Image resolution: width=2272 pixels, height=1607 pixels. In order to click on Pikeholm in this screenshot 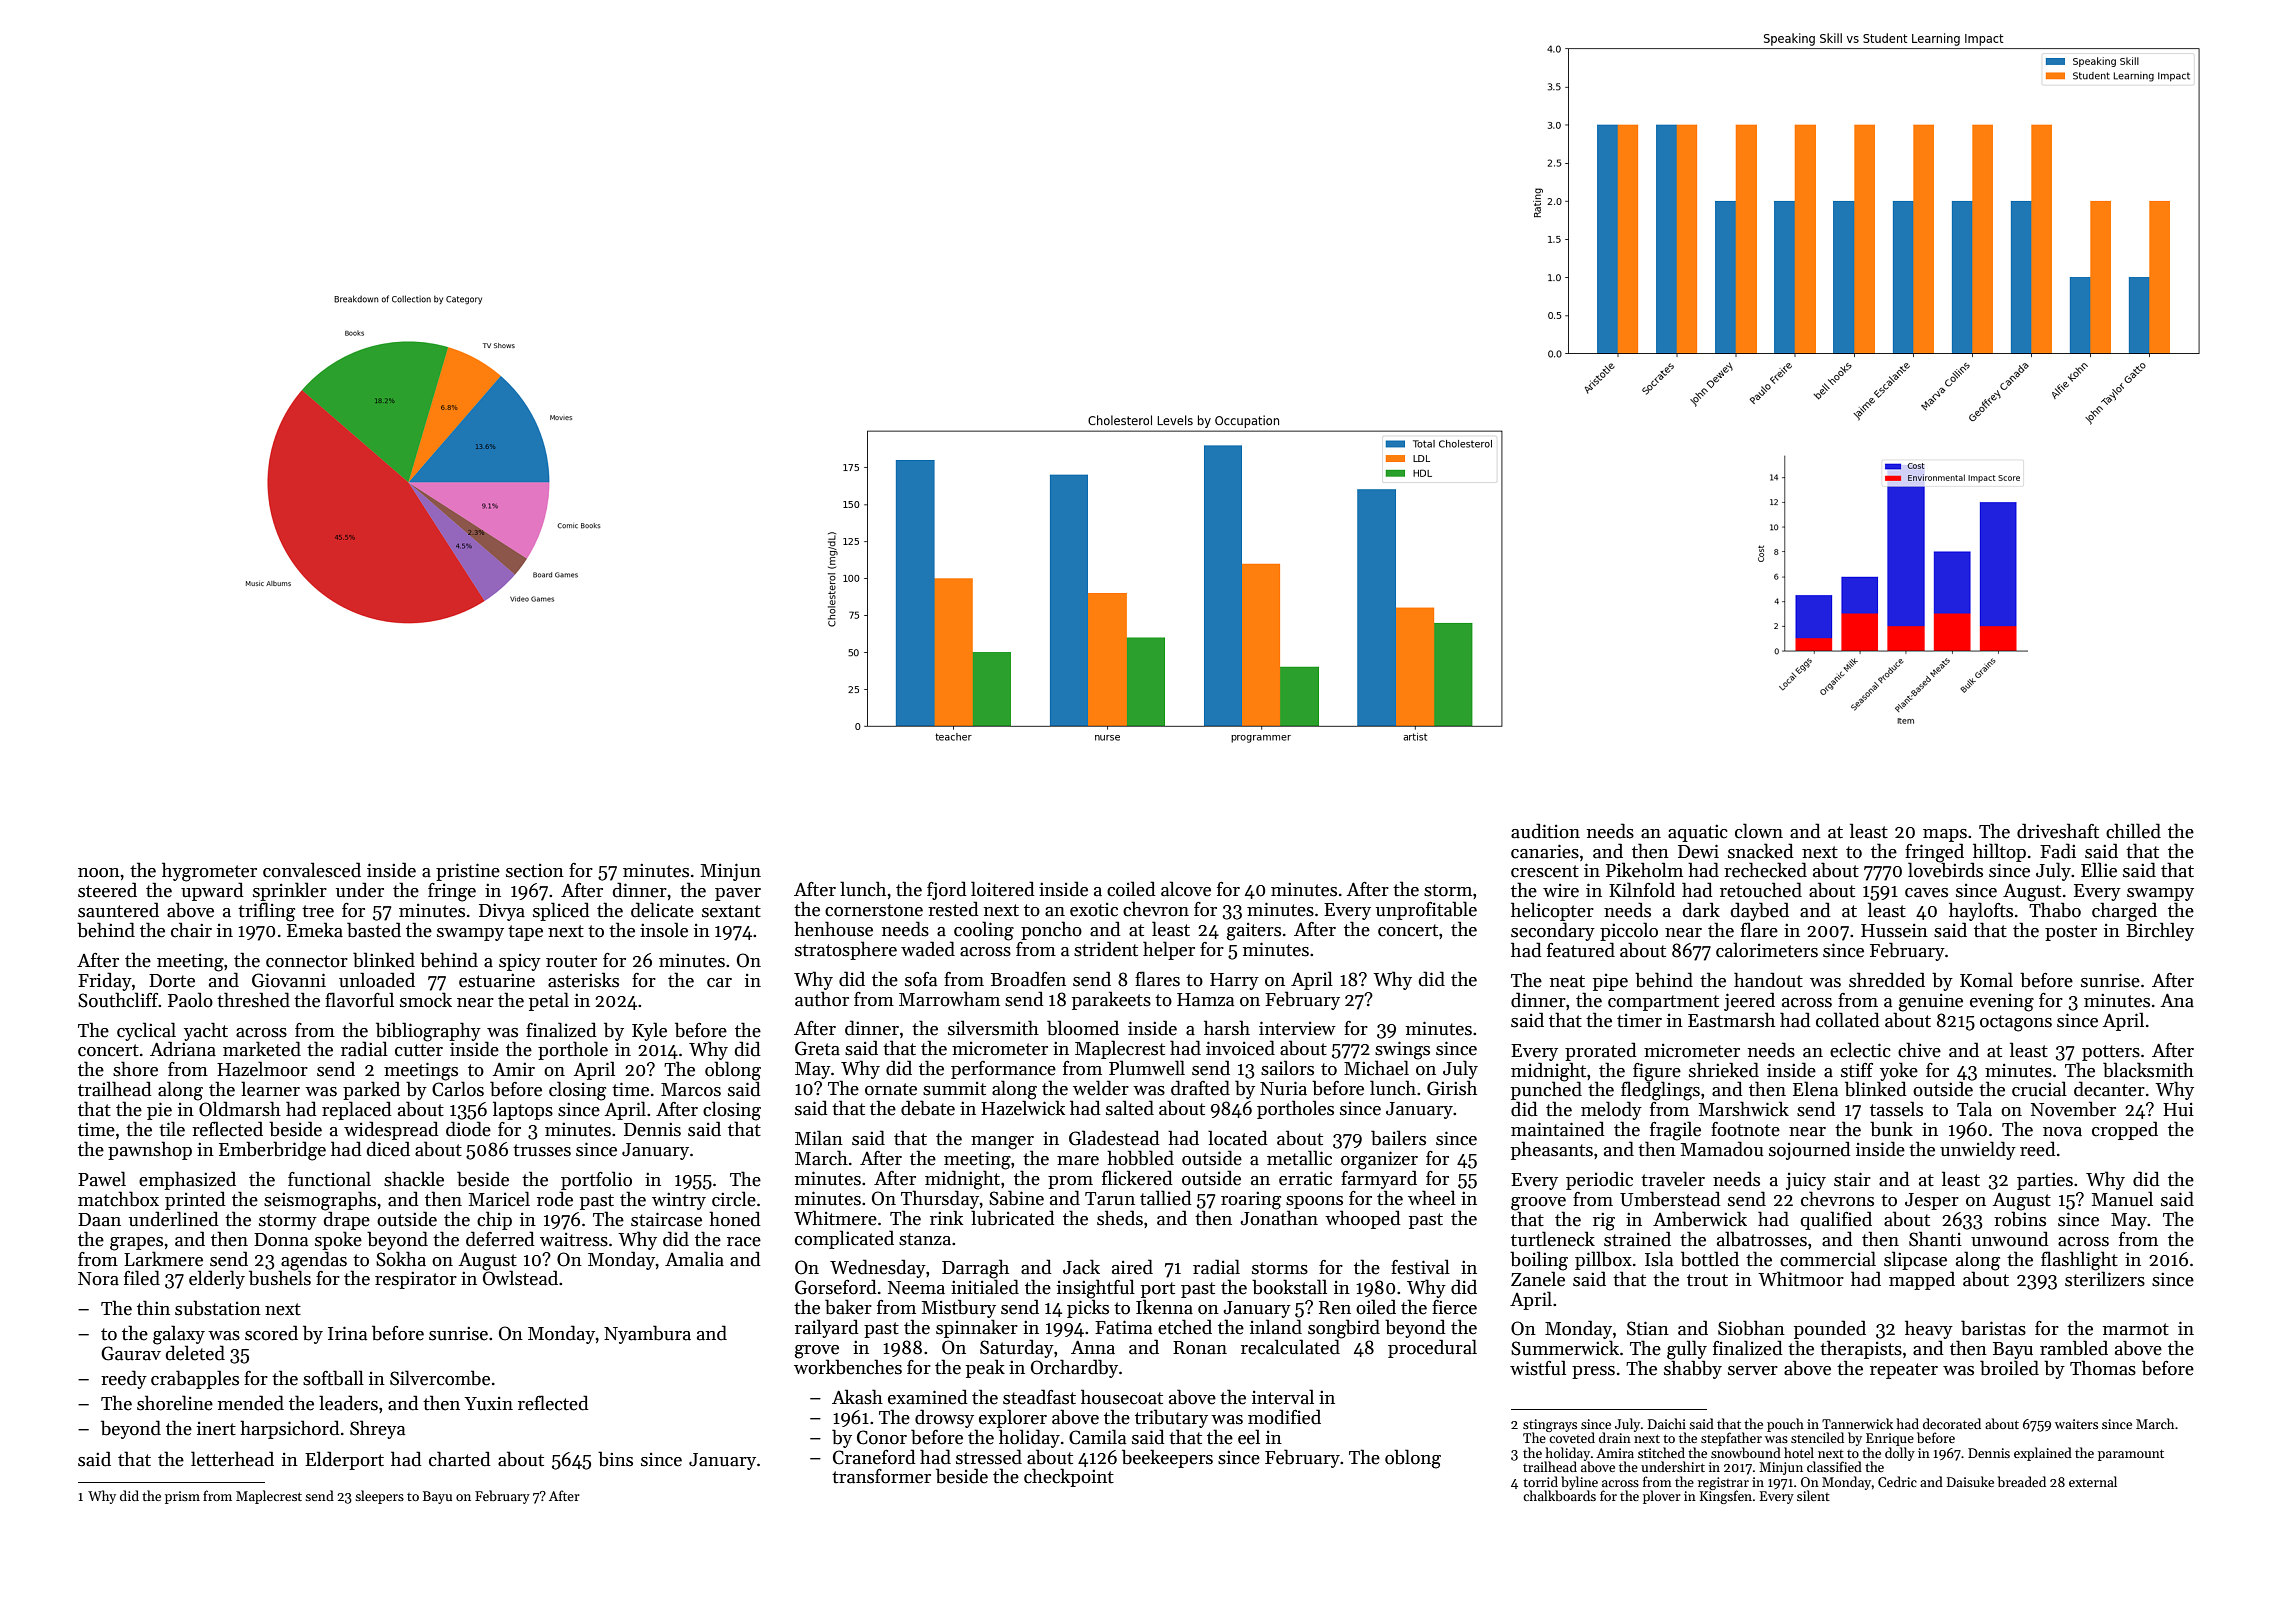, I will do `click(1644, 870)`.
